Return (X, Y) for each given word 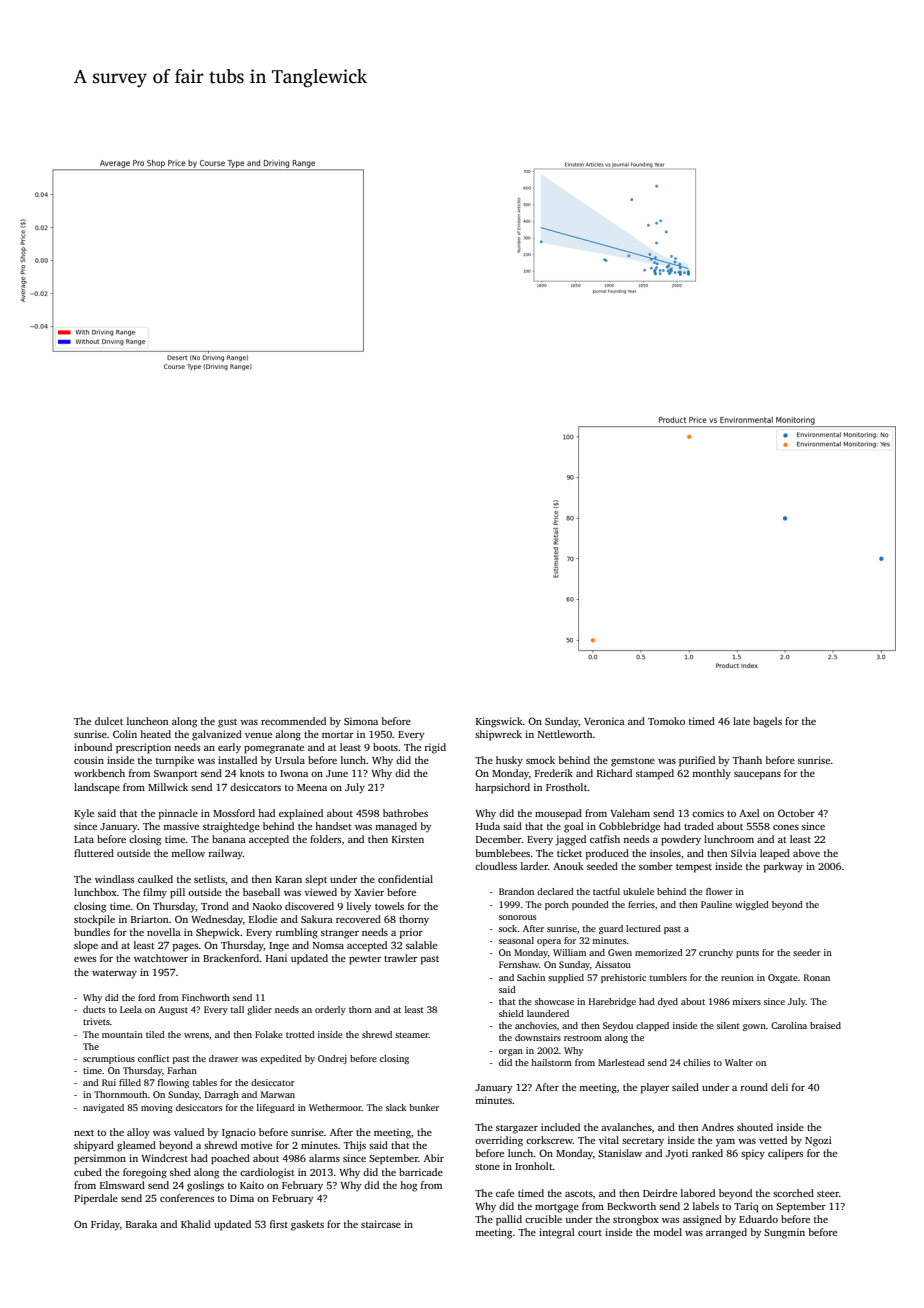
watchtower (161, 958)
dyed (668, 1002)
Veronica (604, 721)
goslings (205, 1186)
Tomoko (666, 721)
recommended (293, 721)
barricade (421, 1172)
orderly (330, 1010)
